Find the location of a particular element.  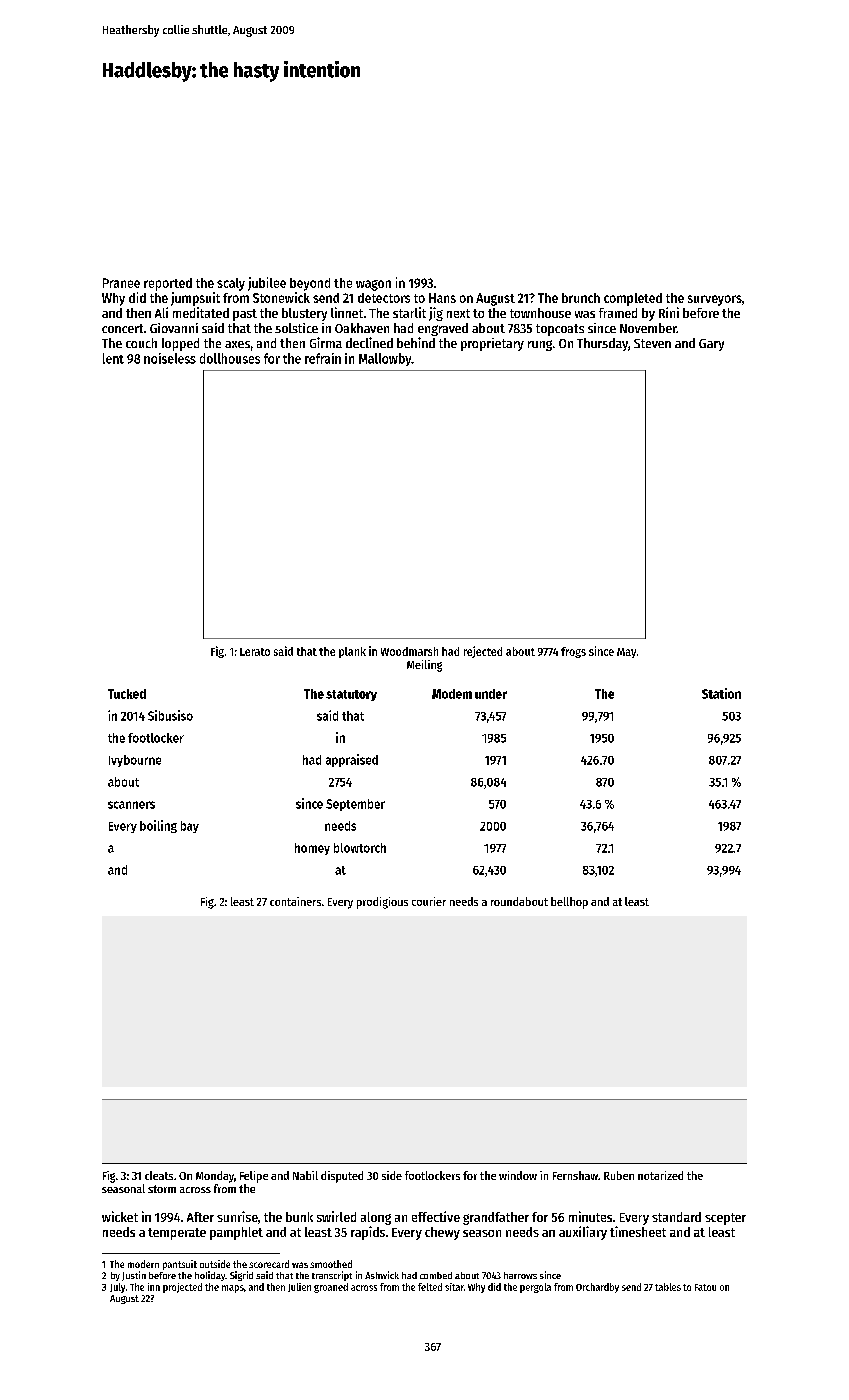

couch is located at coordinates (141, 343).
